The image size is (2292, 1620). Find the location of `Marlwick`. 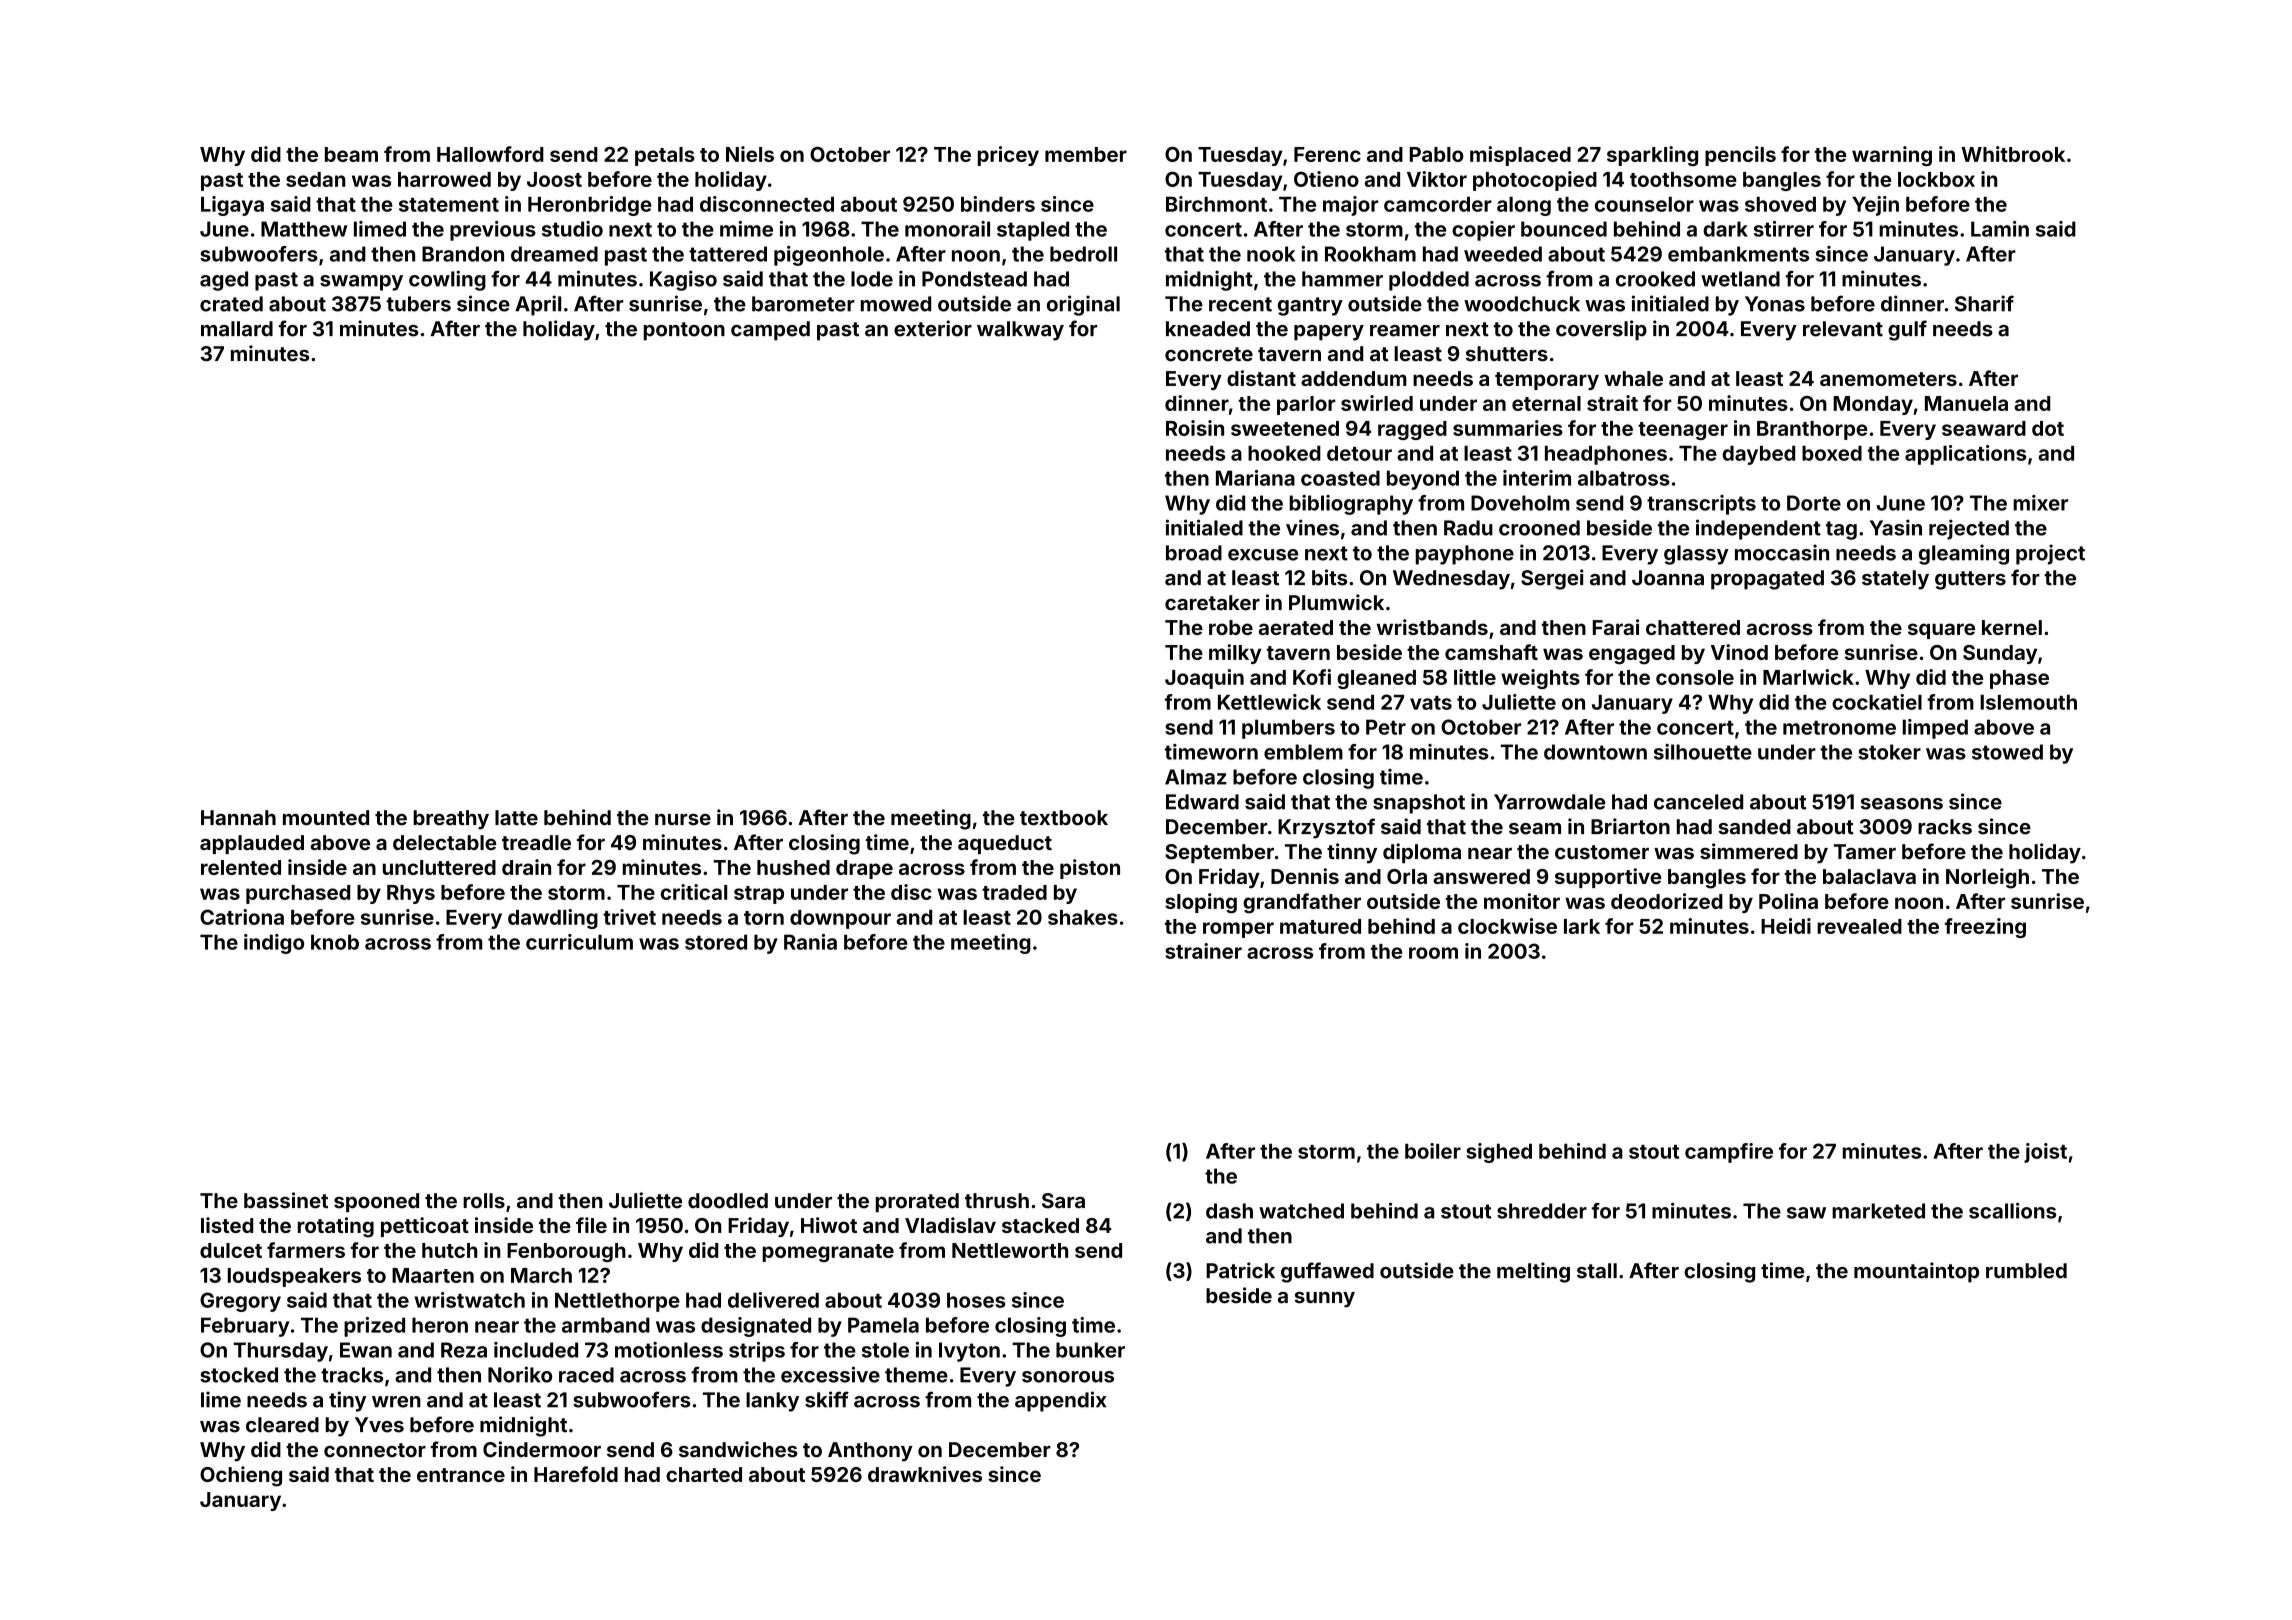

Marlwick is located at coordinates (1808, 677).
